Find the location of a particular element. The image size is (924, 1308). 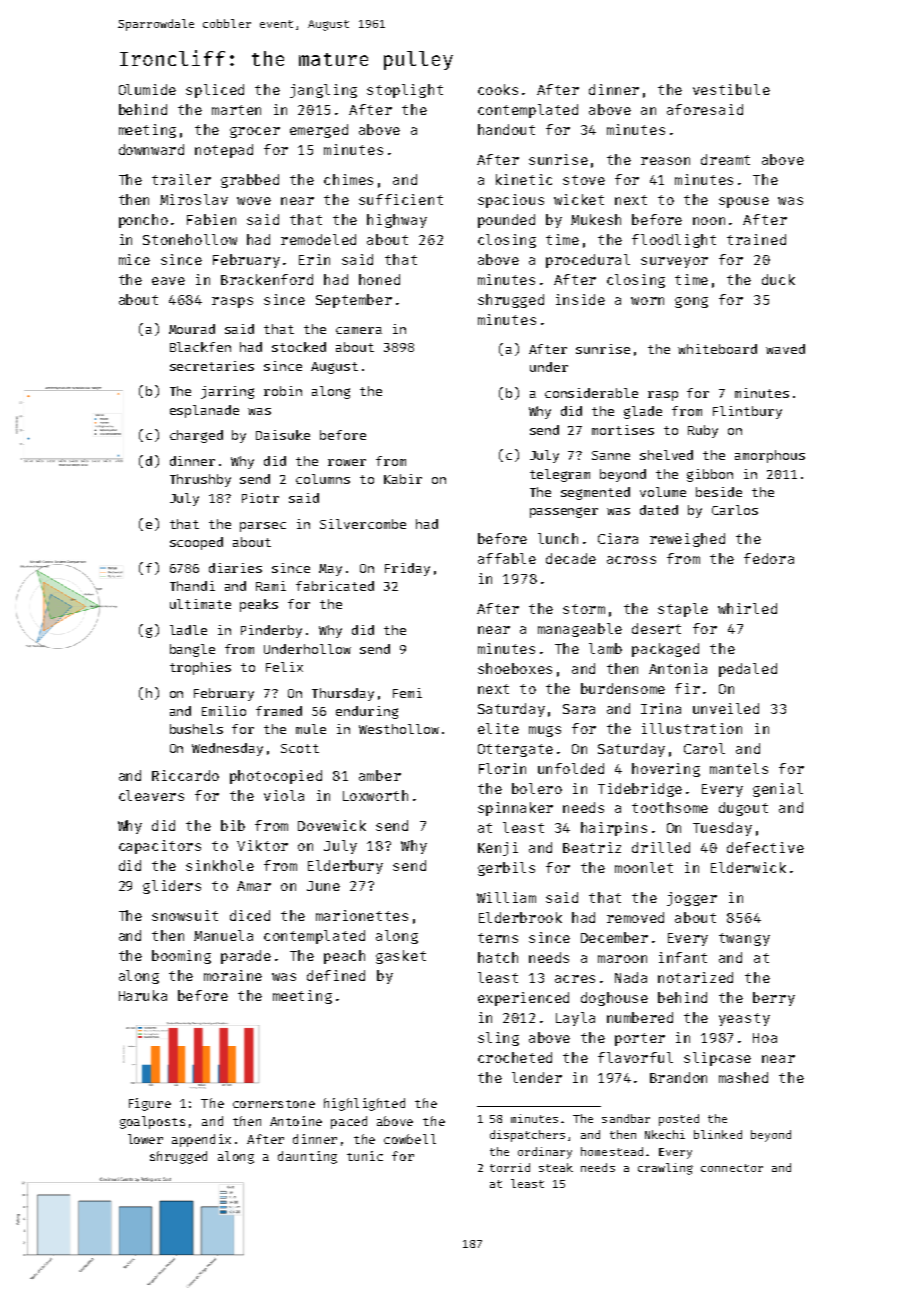

capacitors is located at coordinates (160, 847).
